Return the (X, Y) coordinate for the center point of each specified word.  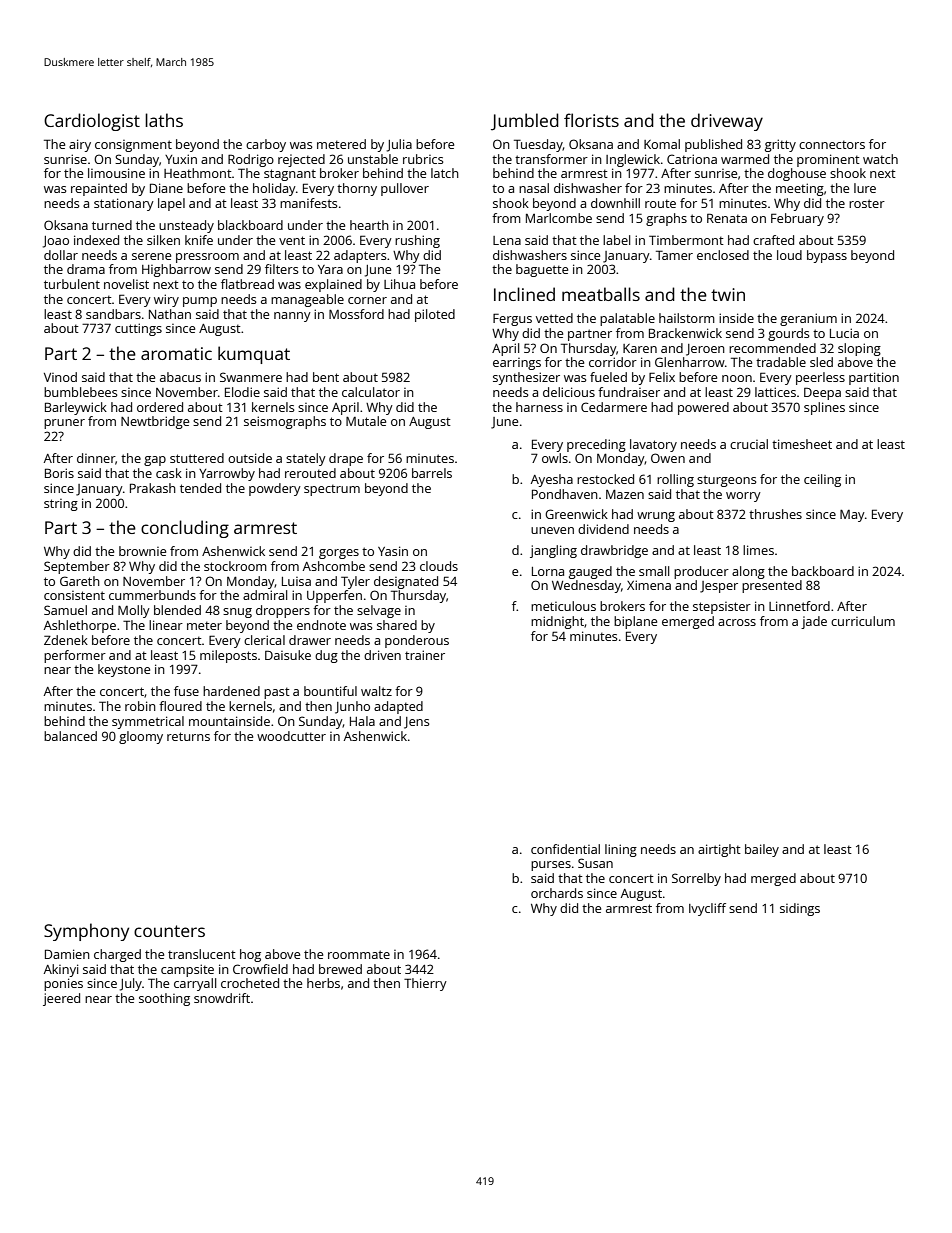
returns (188, 736)
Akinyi (61, 970)
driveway (727, 122)
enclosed (723, 255)
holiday (274, 189)
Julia (399, 145)
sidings (800, 909)
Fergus (512, 319)
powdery (275, 489)
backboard (823, 571)
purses (551, 866)
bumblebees (81, 392)
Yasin (393, 551)
